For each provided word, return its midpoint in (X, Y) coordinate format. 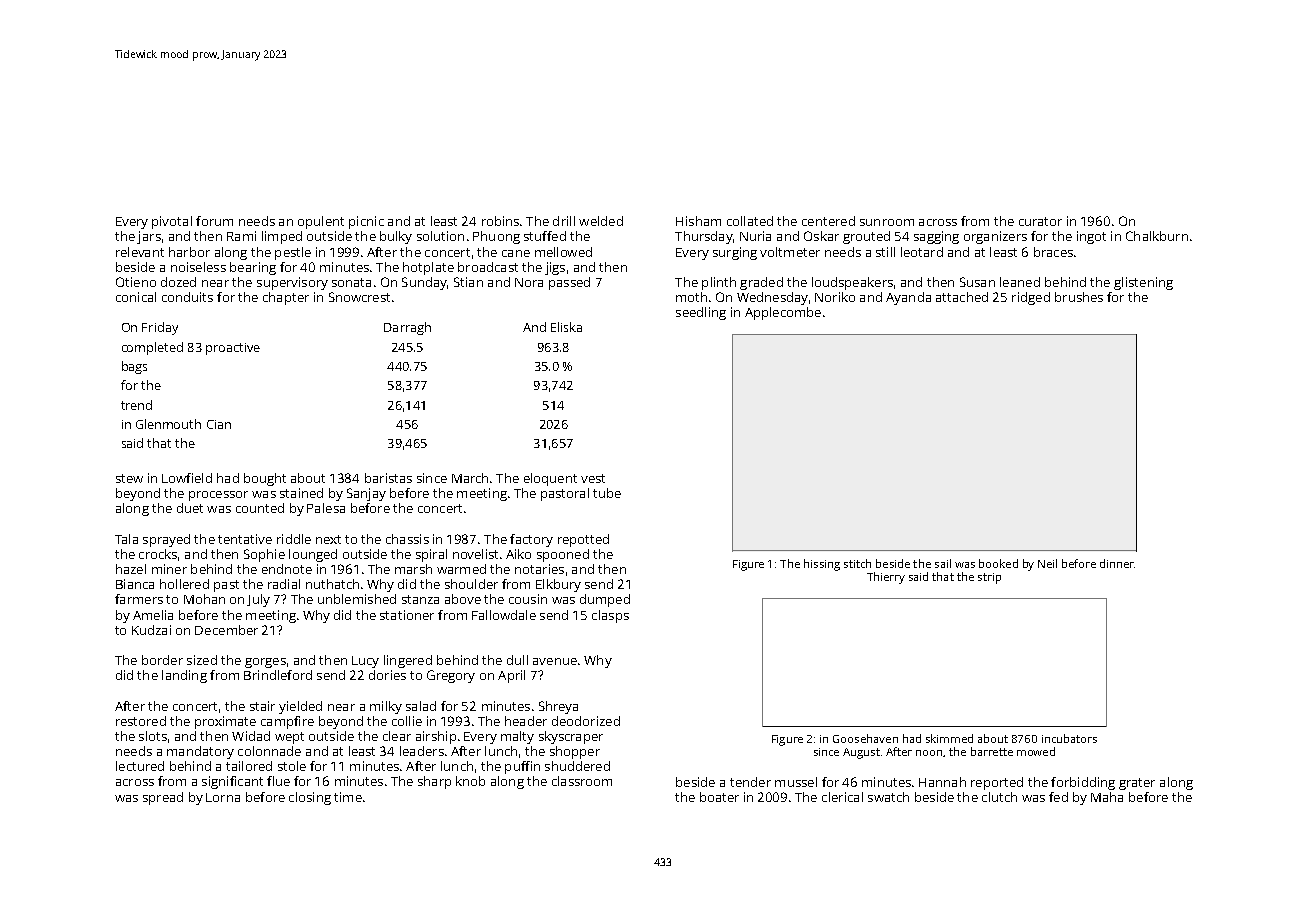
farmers (139, 599)
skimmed (949, 738)
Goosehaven (865, 738)
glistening (1143, 283)
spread (163, 798)
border (162, 660)
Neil (1047, 563)
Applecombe (783, 313)
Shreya (558, 707)
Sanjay (366, 494)
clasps (610, 616)
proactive (233, 349)
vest (593, 478)
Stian (468, 282)
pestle (293, 253)
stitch (857, 563)
